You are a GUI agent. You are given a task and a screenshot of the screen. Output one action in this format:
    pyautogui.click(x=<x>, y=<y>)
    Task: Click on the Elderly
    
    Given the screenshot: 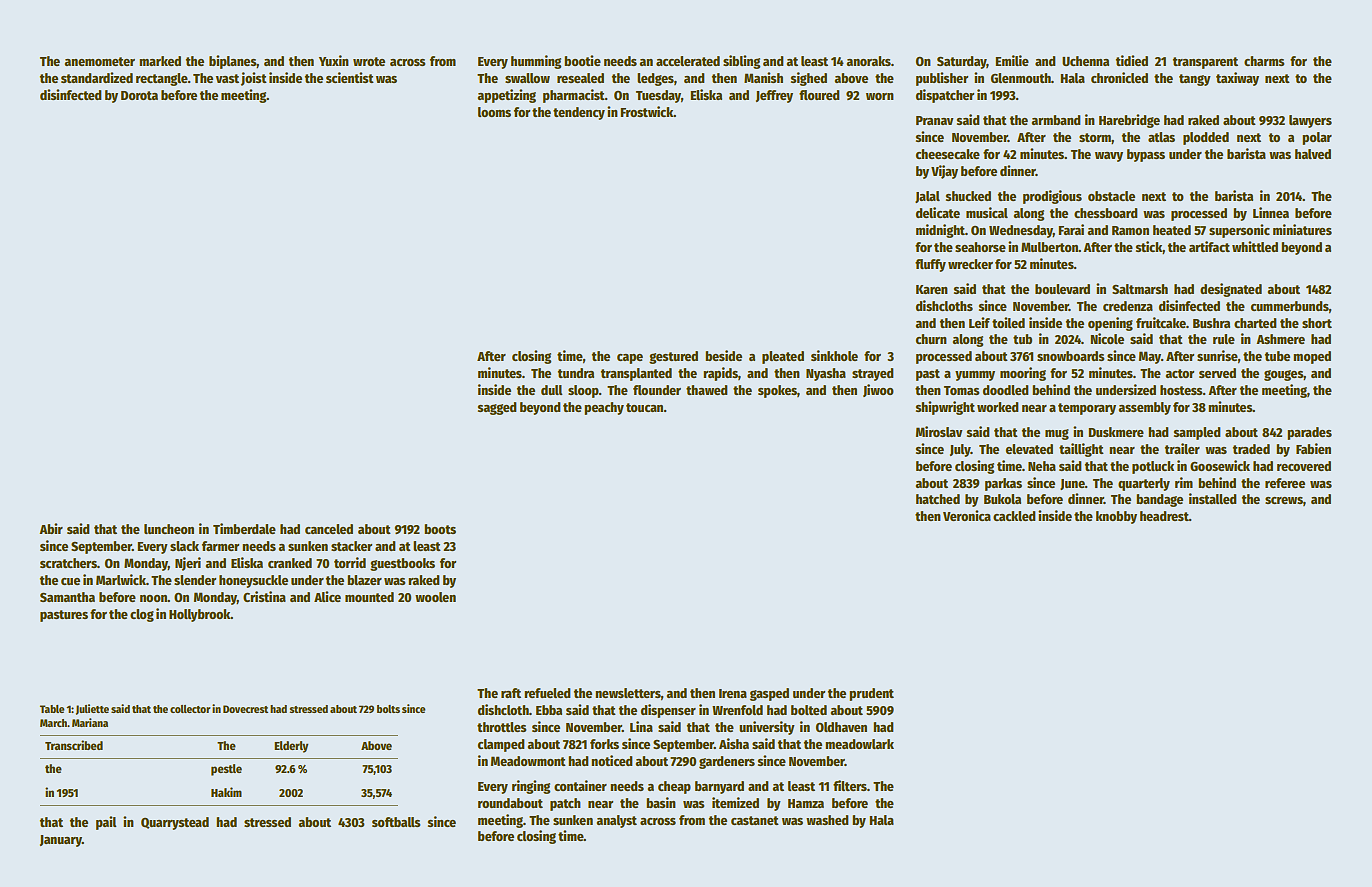 What is the action you would take?
    pyautogui.click(x=291, y=747)
